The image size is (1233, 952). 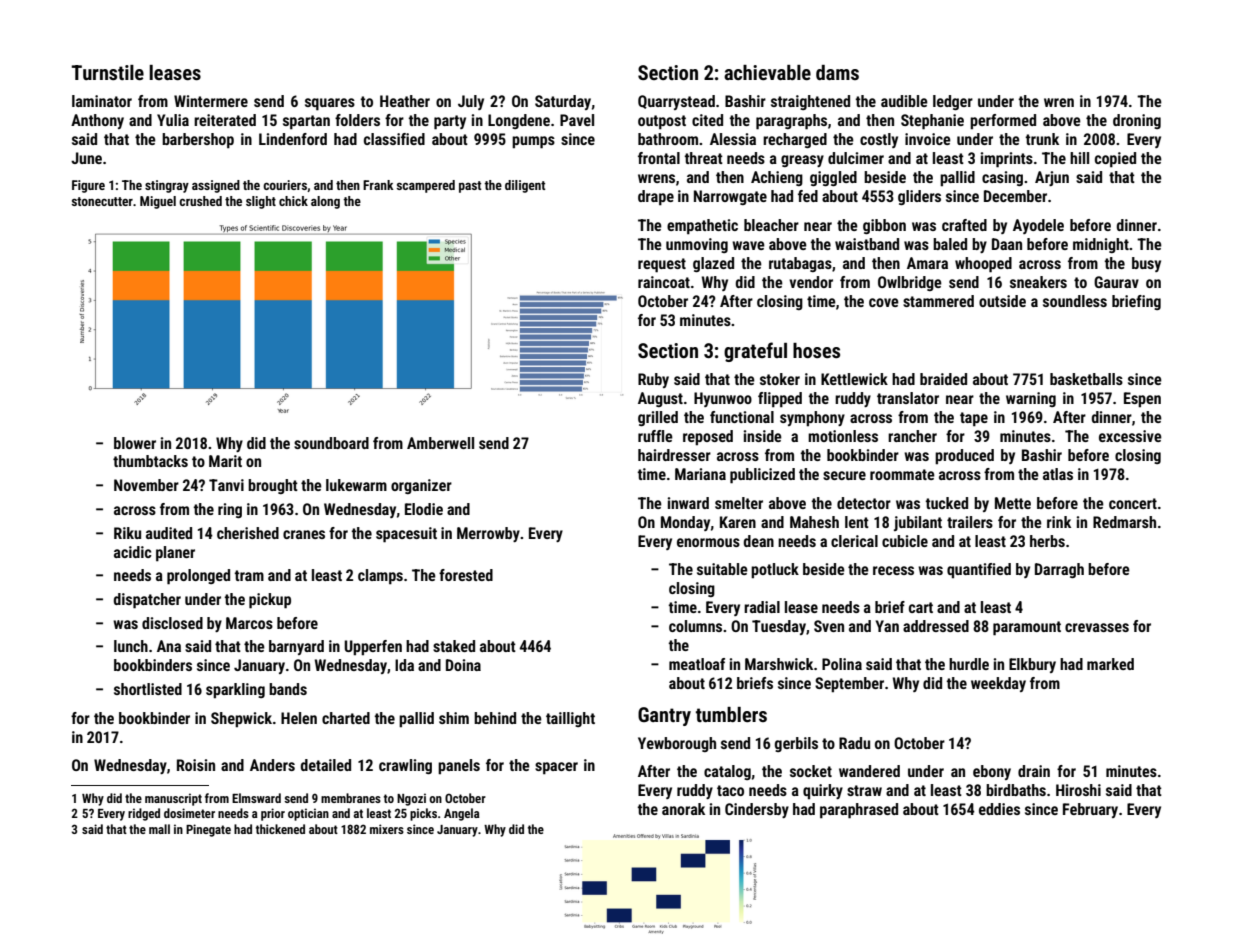 What do you see at coordinates (226, 485) in the screenshot?
I see `Tanvi` at bounding box center [226, 485].
